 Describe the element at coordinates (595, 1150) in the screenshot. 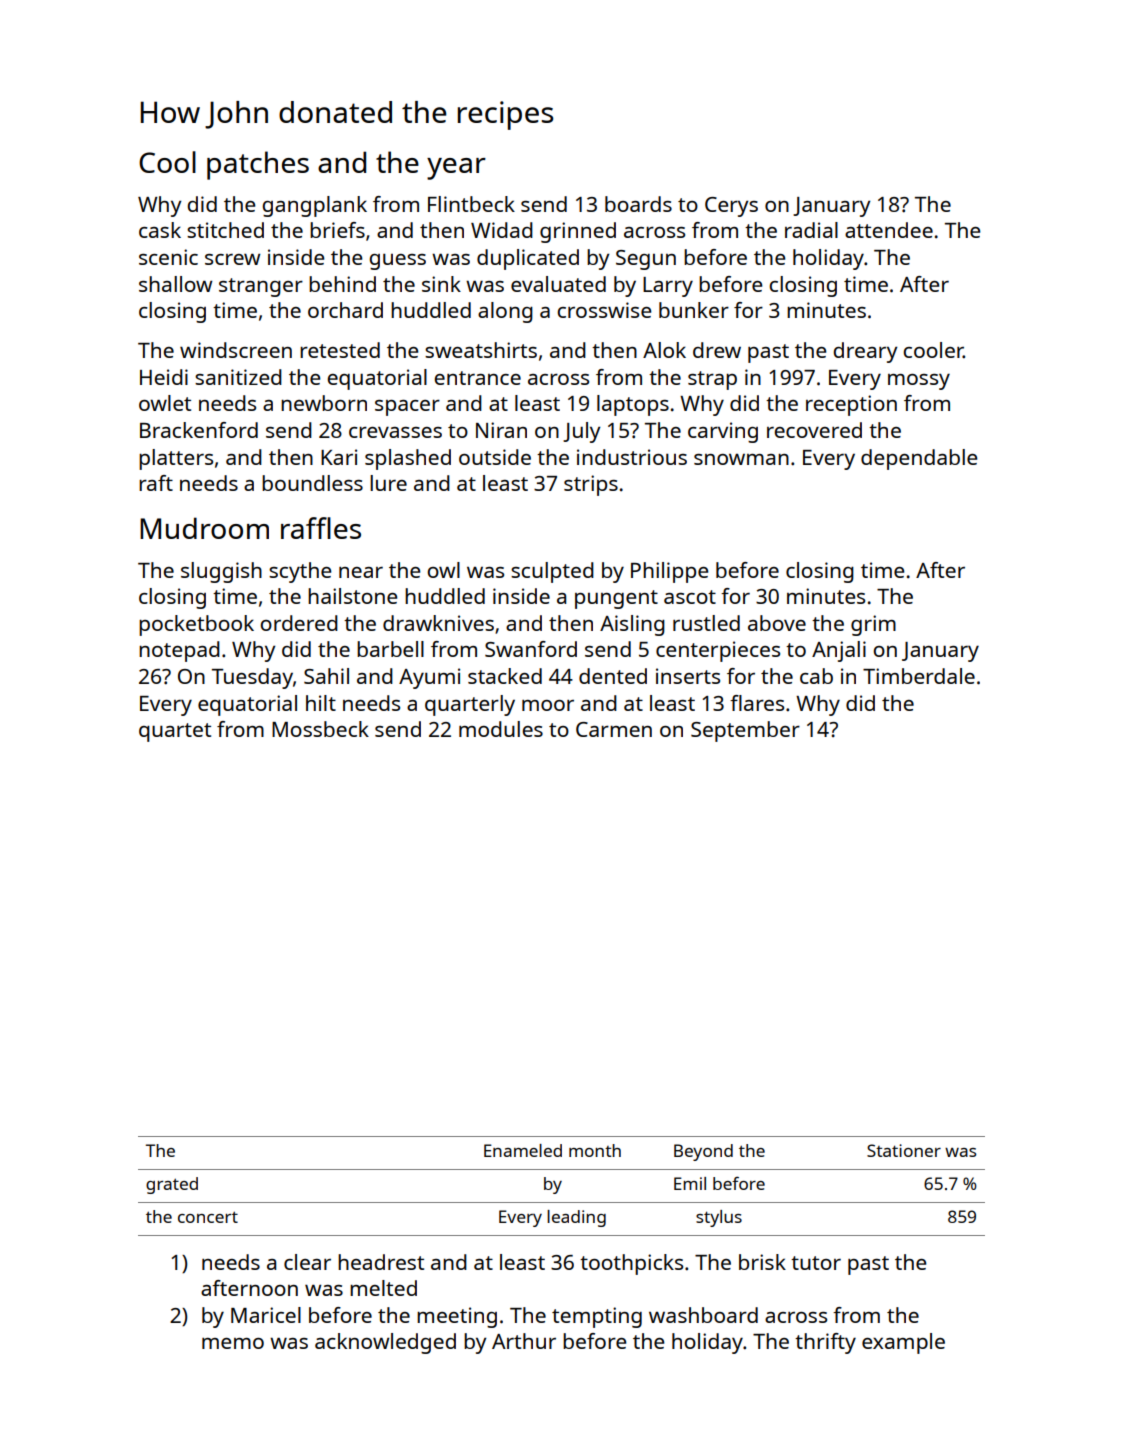

I see `month` at that location.
